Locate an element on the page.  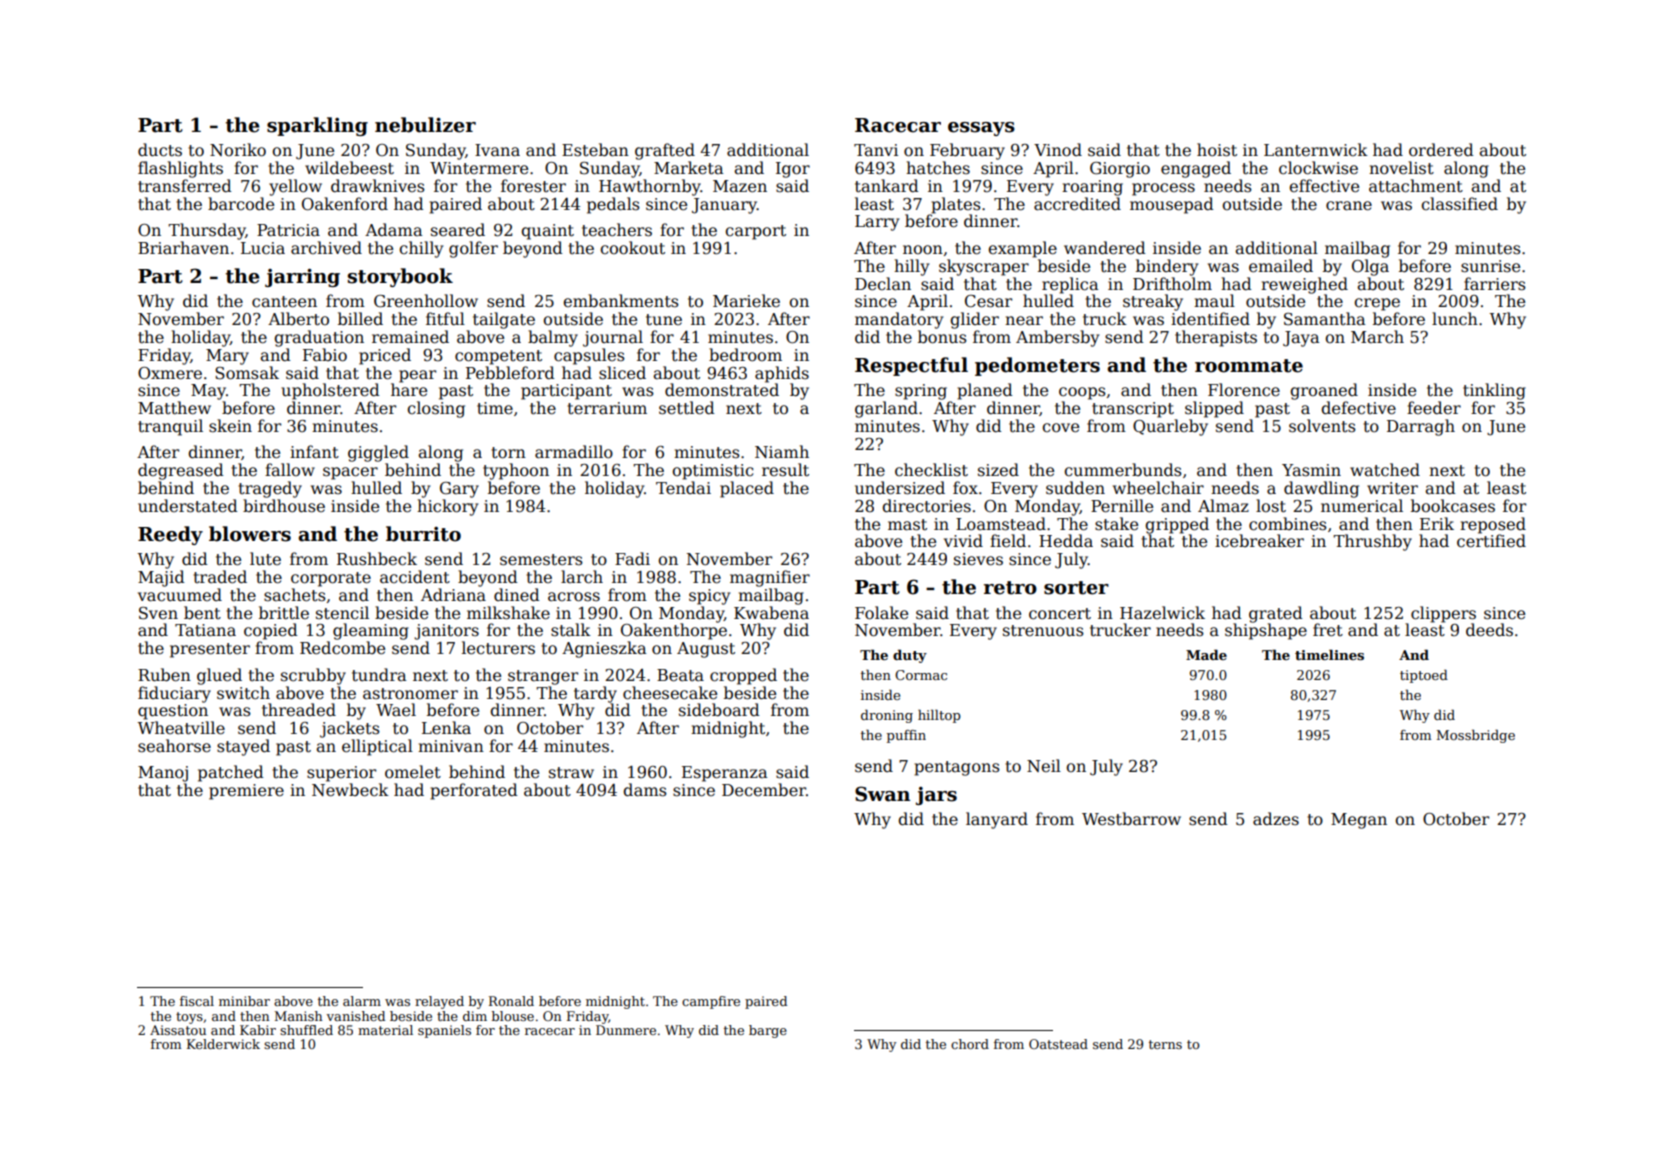
classified is located at coordinates (1459, 204).
